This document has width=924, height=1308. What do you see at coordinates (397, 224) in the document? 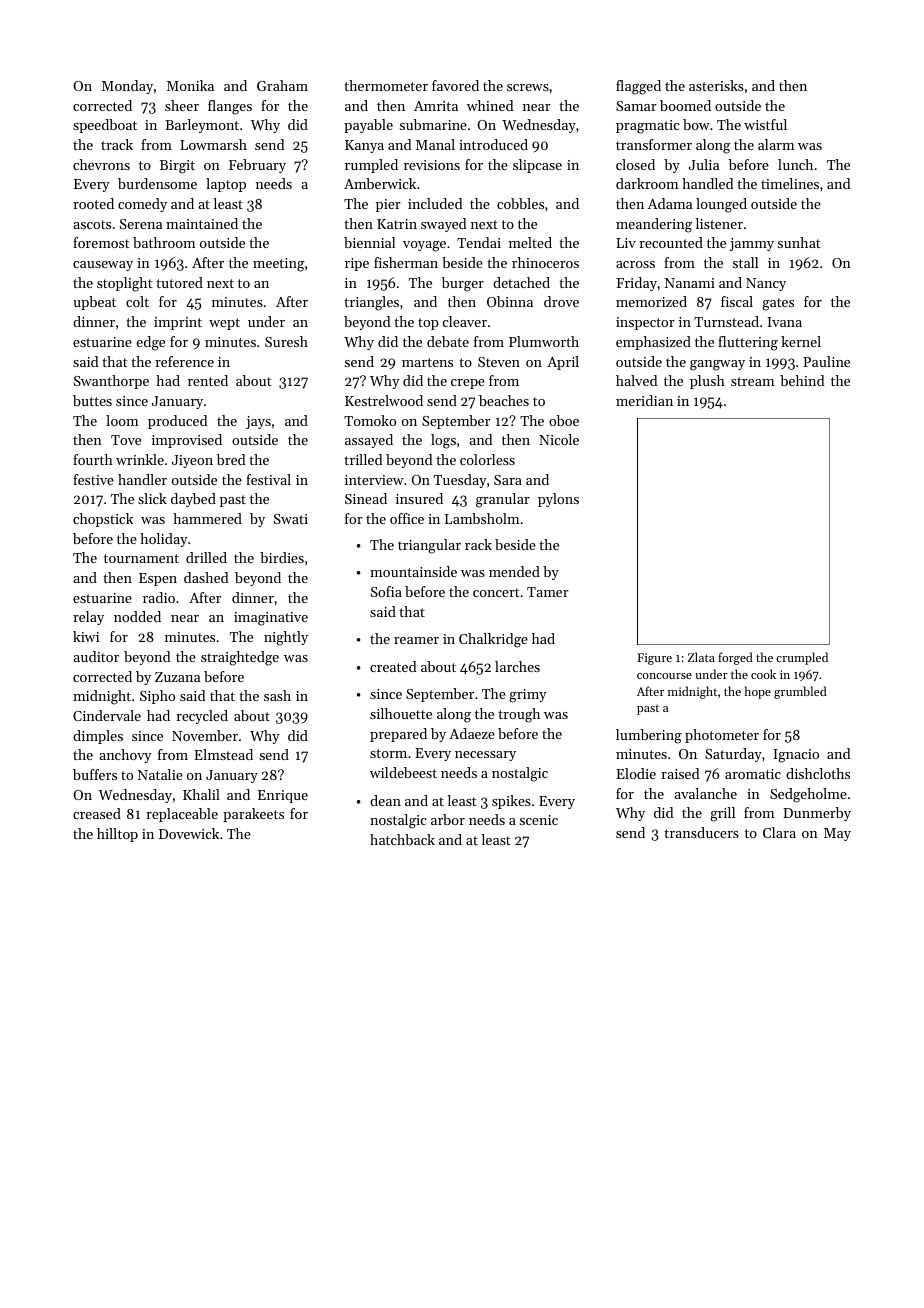
I see `Katrin` at bounding box center [397, 224].
